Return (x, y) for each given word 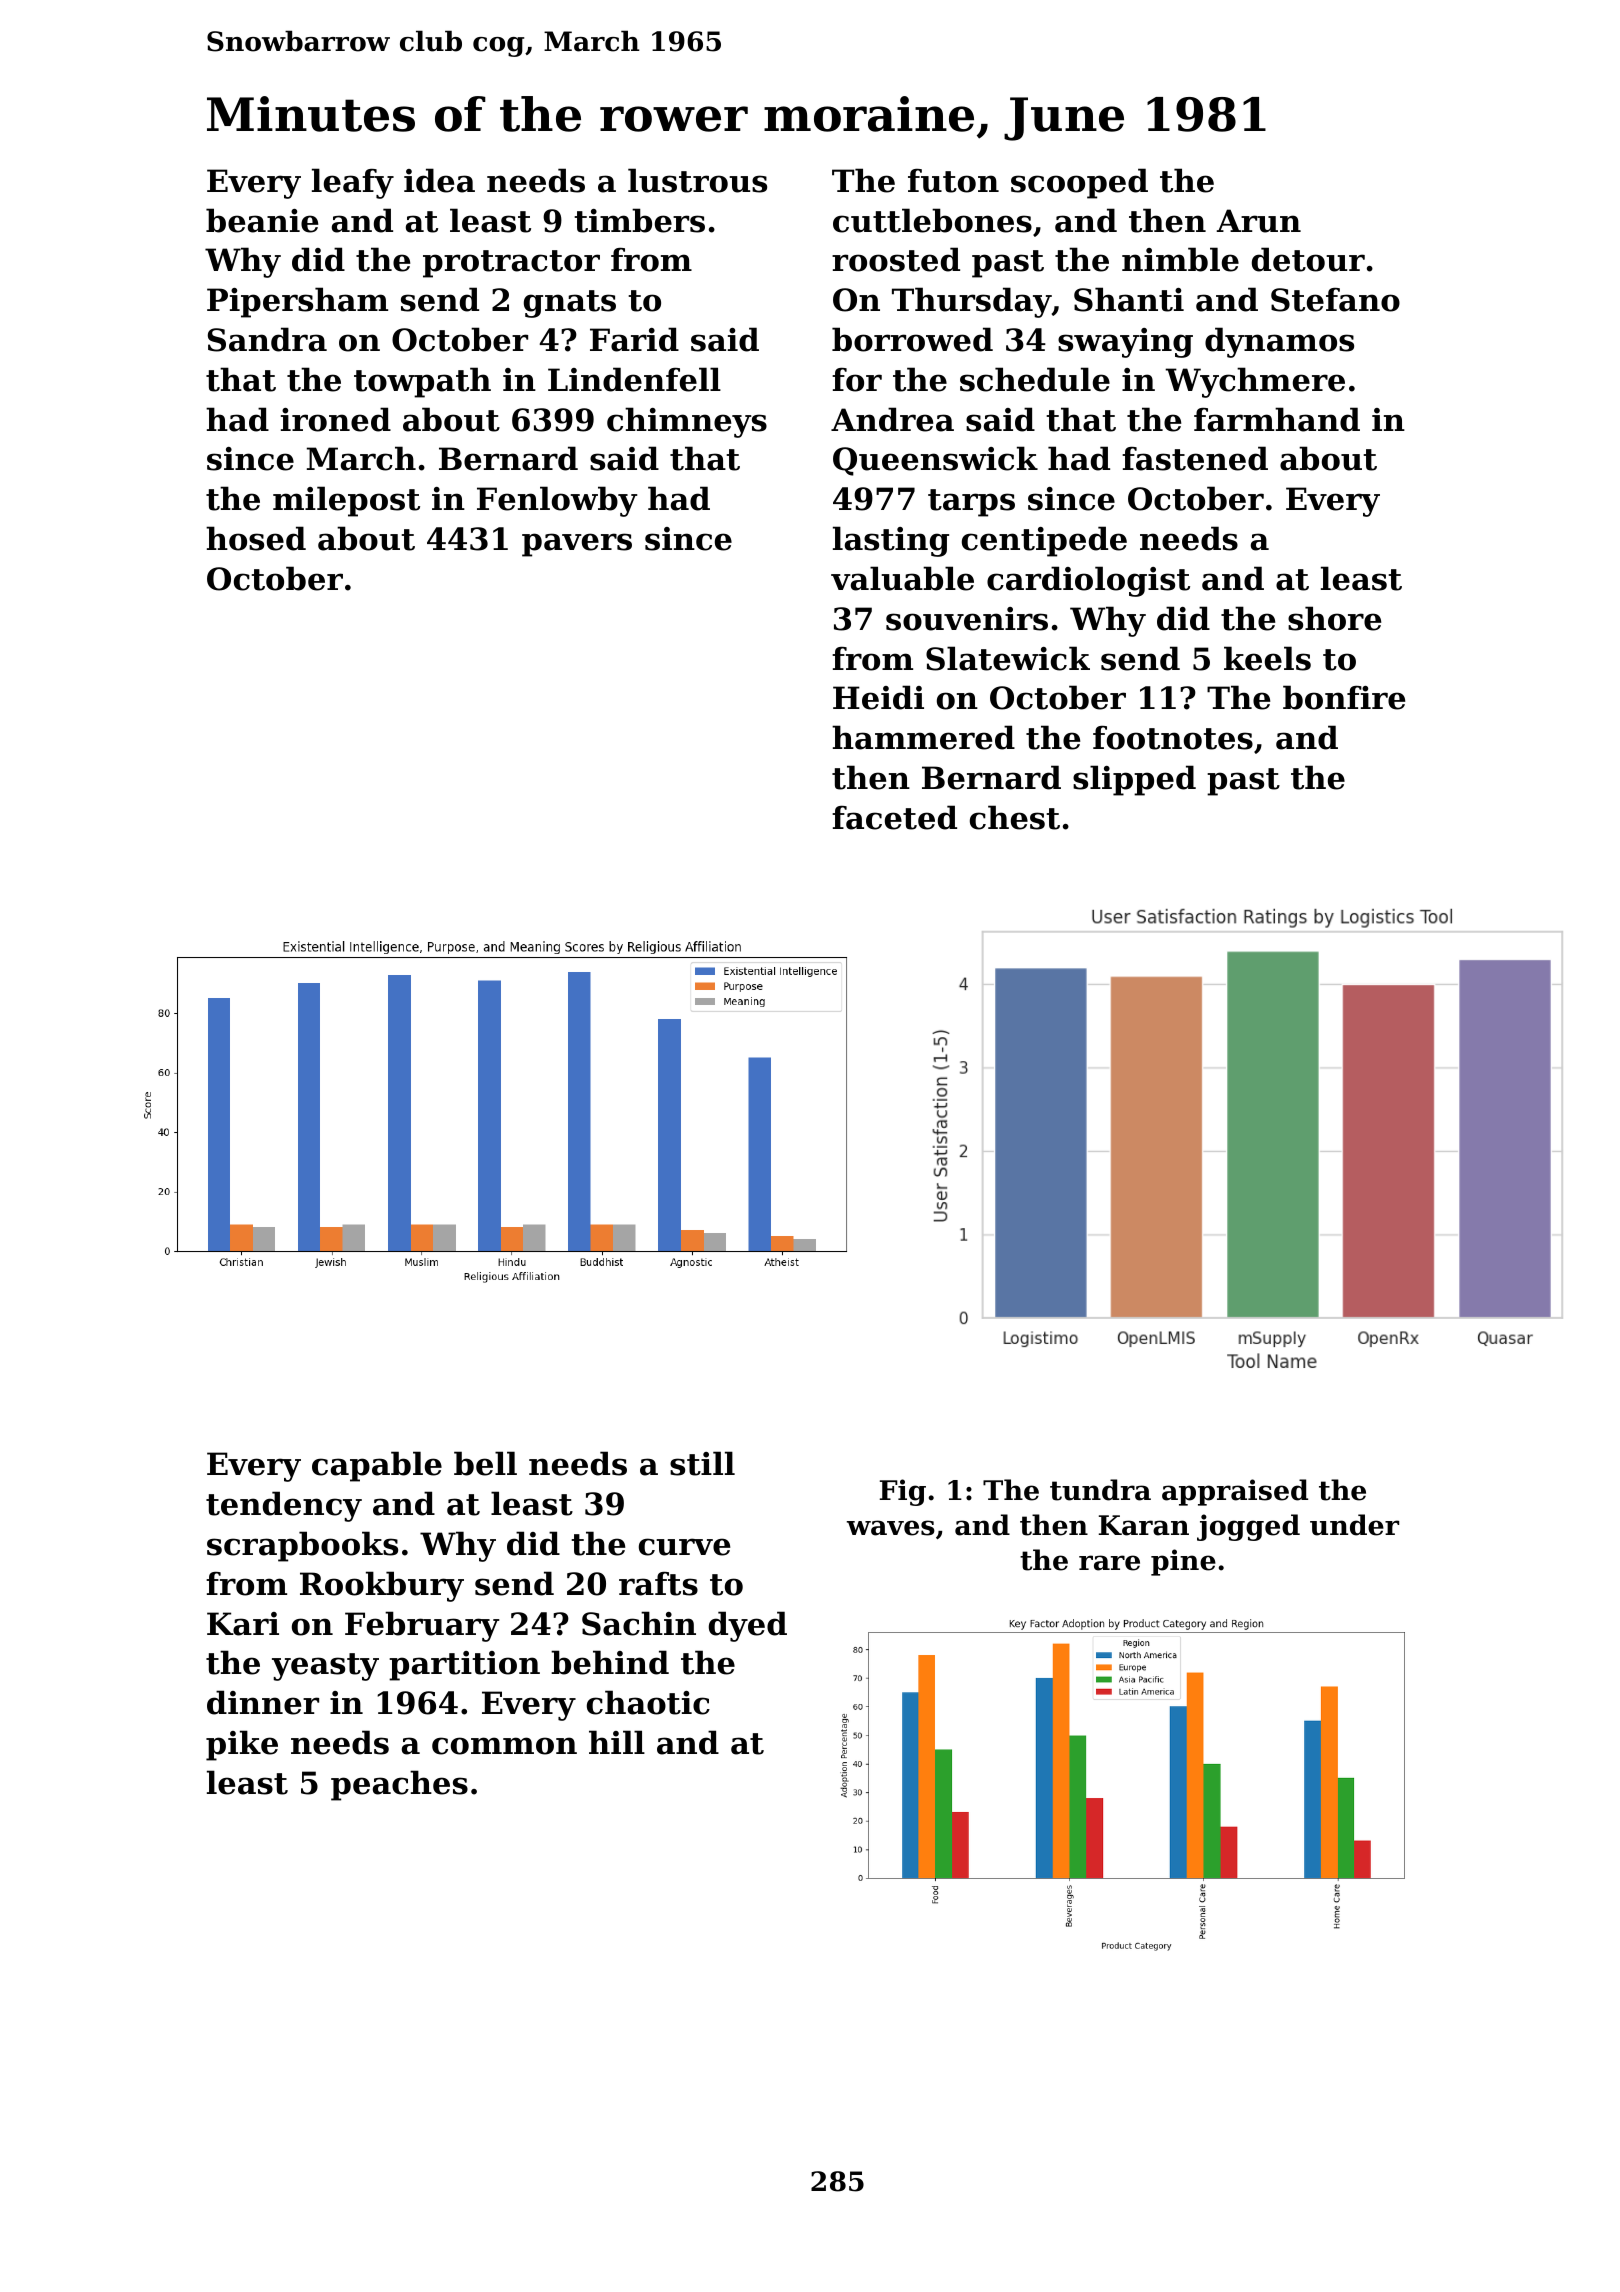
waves (891, 1528)
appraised (1235, 1492)
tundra (1100, 1490)
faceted (894, 817)
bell (485, 1463)
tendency (284, 1506)
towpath (422, 382)
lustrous (697, 180)
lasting (891, 541)
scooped (1079, 183)
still (702, 1463)
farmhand (1277, 419)
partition (464, 1666)
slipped (1134, 780)
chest (1015, 817)
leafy (353, 183)
